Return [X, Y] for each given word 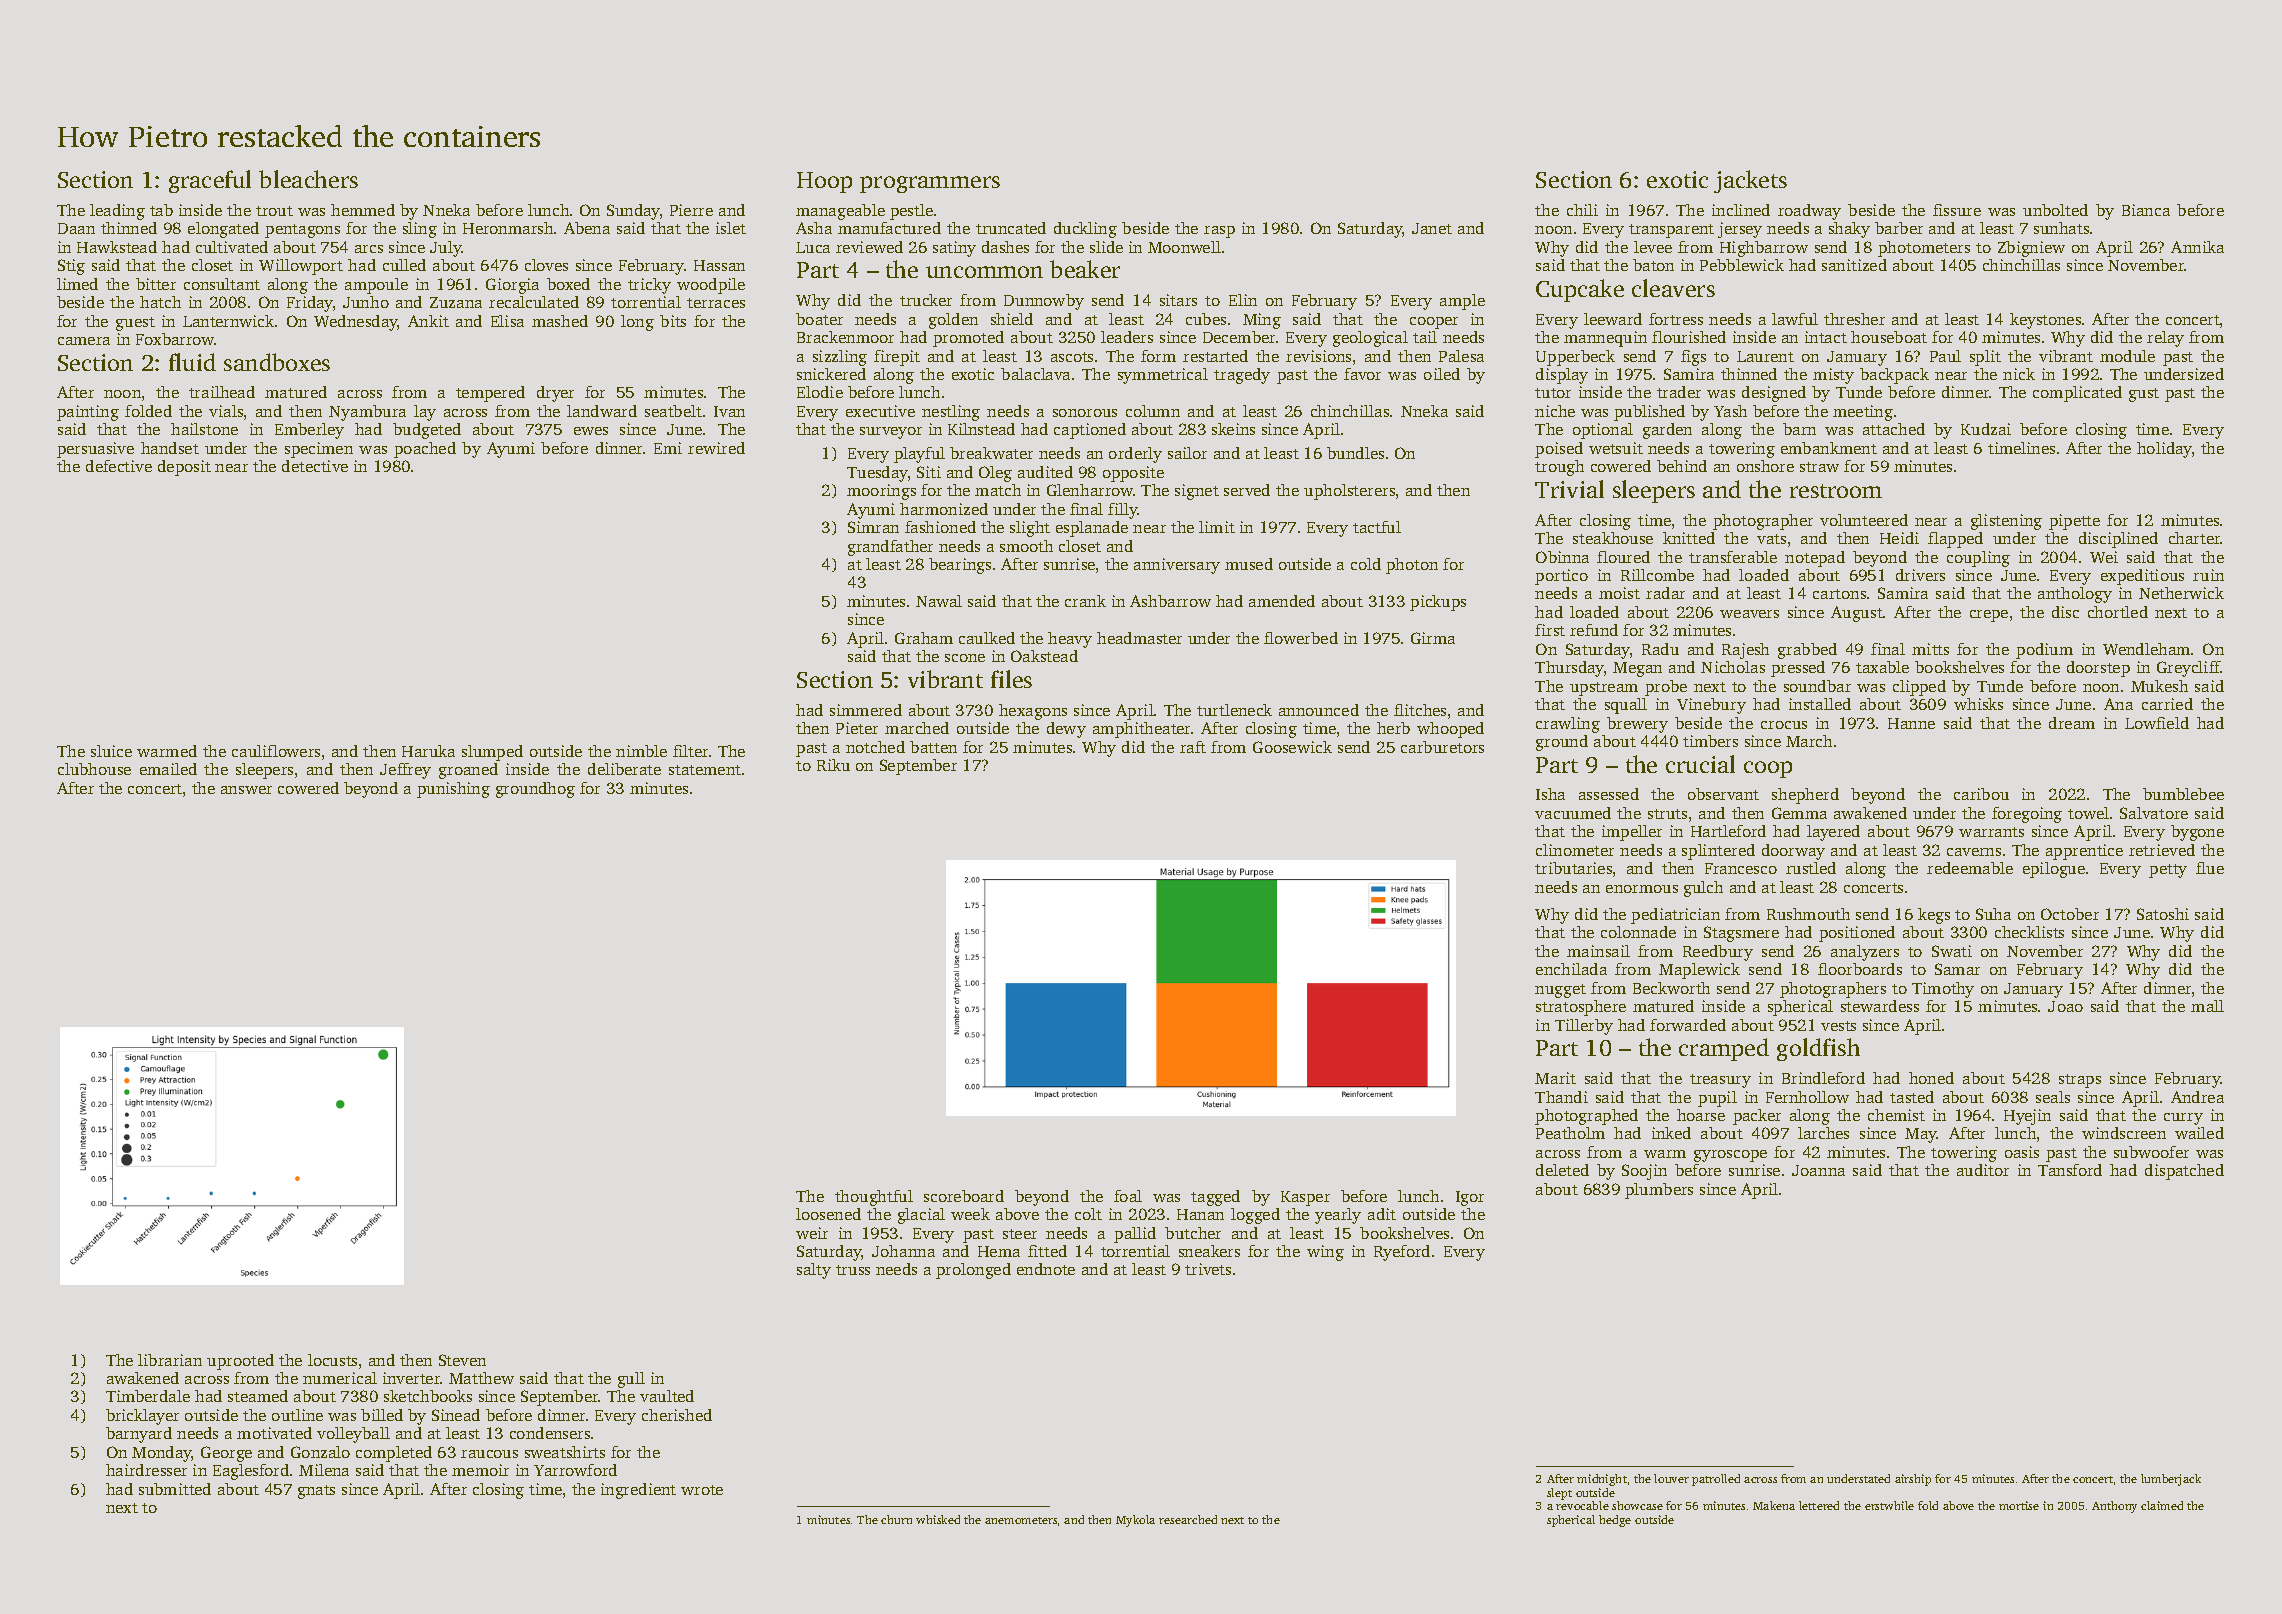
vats [1771, 539]
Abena [587, 228]
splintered [1718, 852]
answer [246, 790]
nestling [951, 413]
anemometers [1021, 1520]
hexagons [1033, 712]
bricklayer [142, 1417]
